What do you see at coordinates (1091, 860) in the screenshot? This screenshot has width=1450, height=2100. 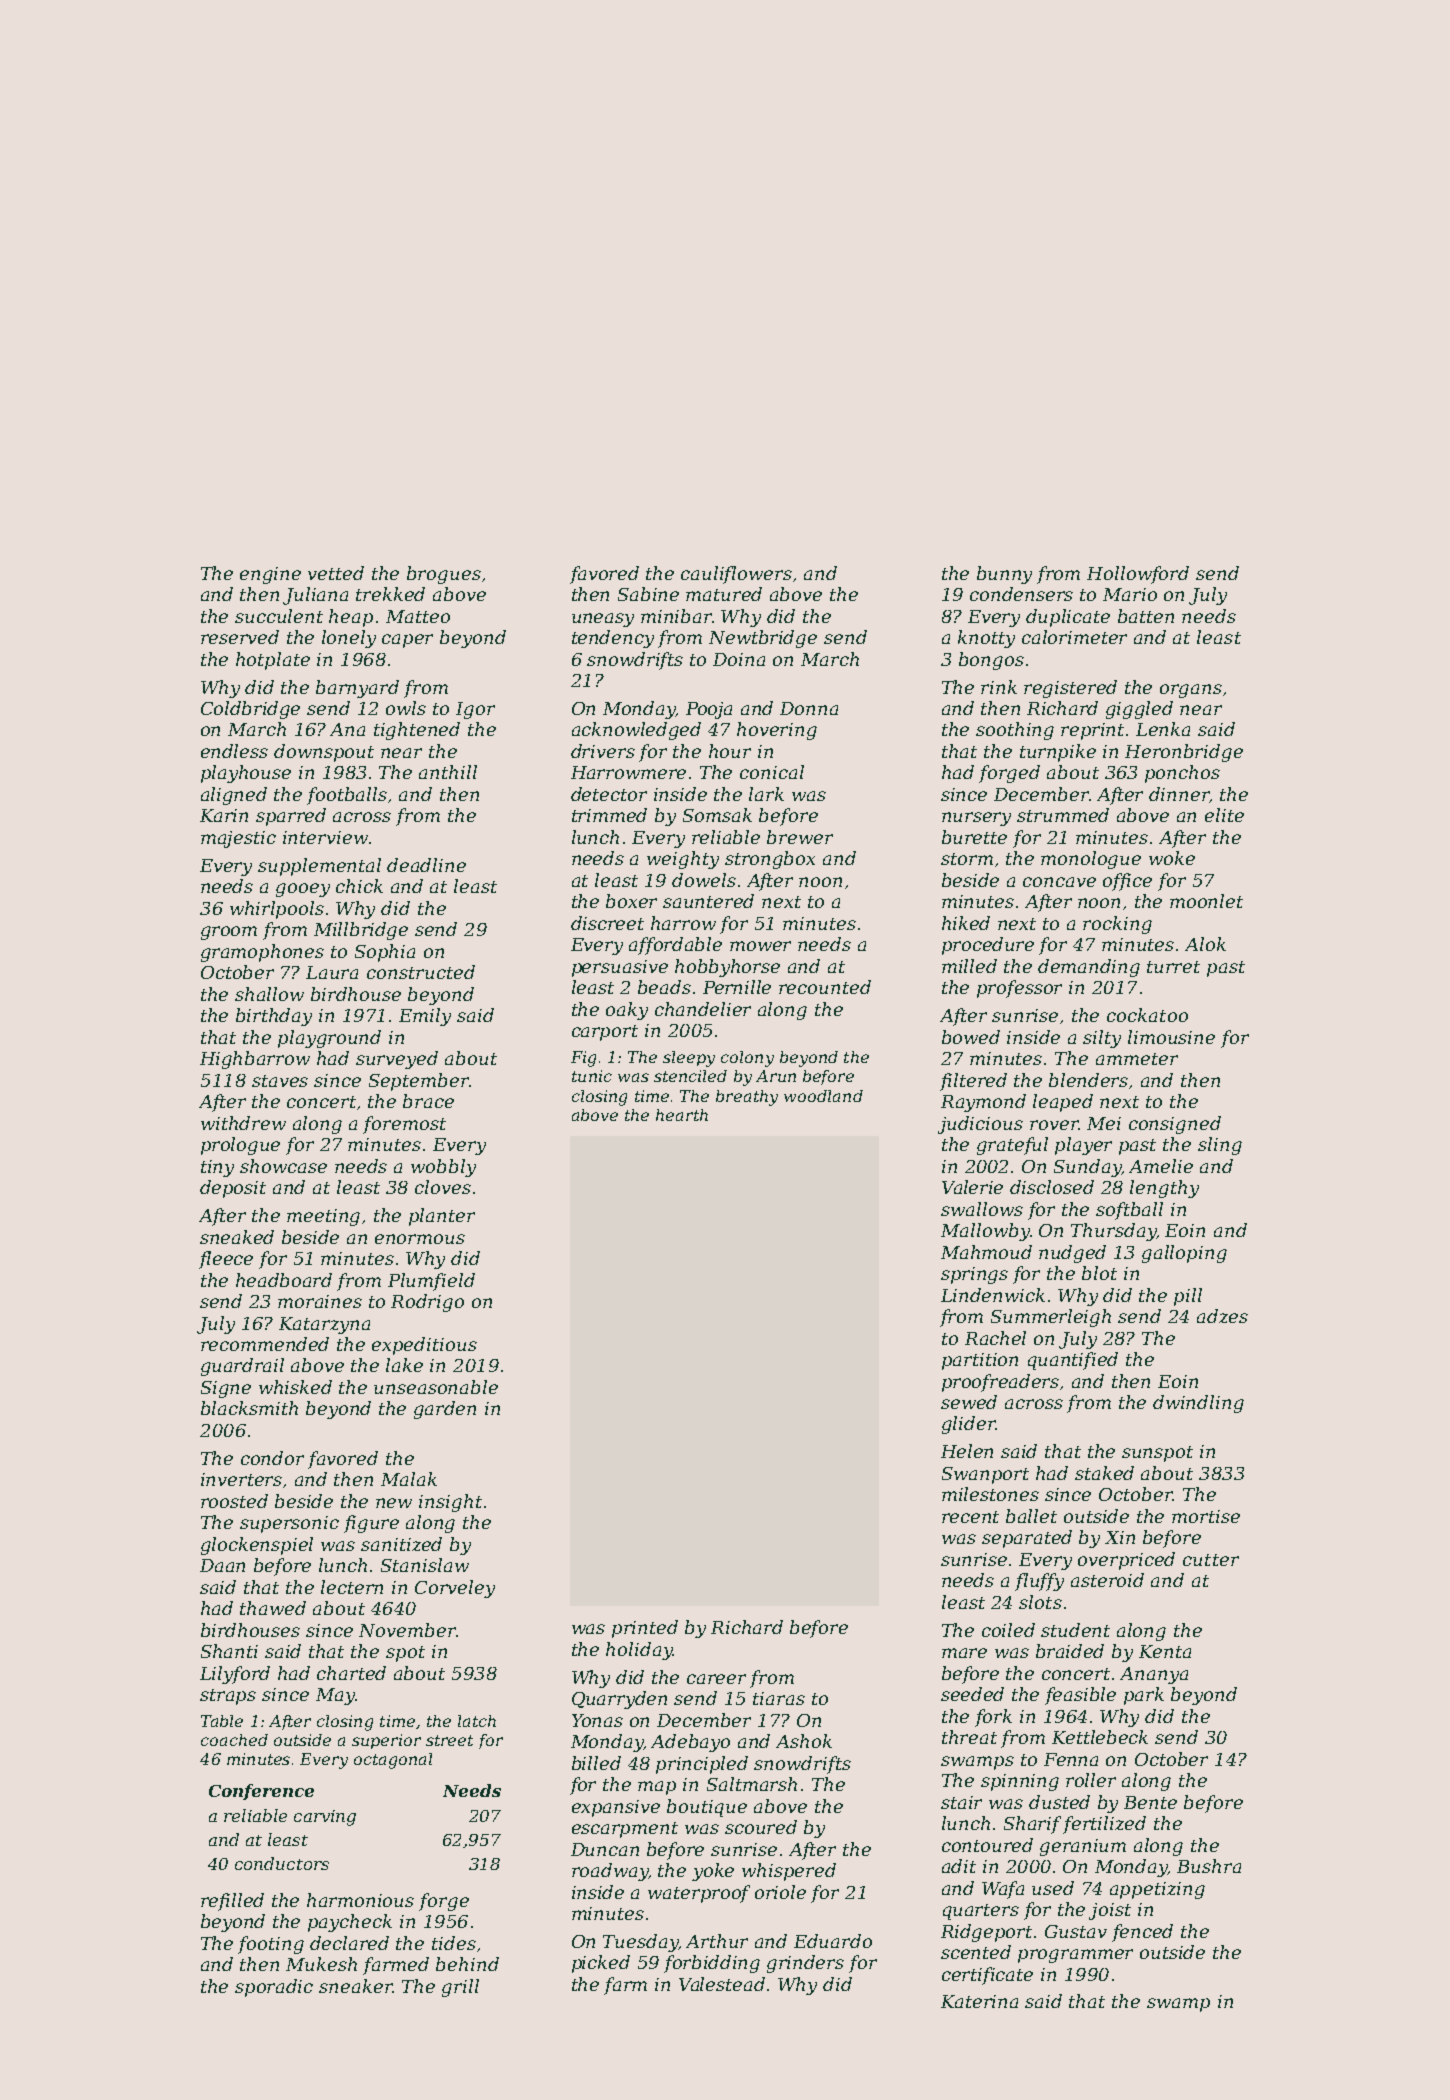 I see `monologue` at bounding box center [1091, 860].
